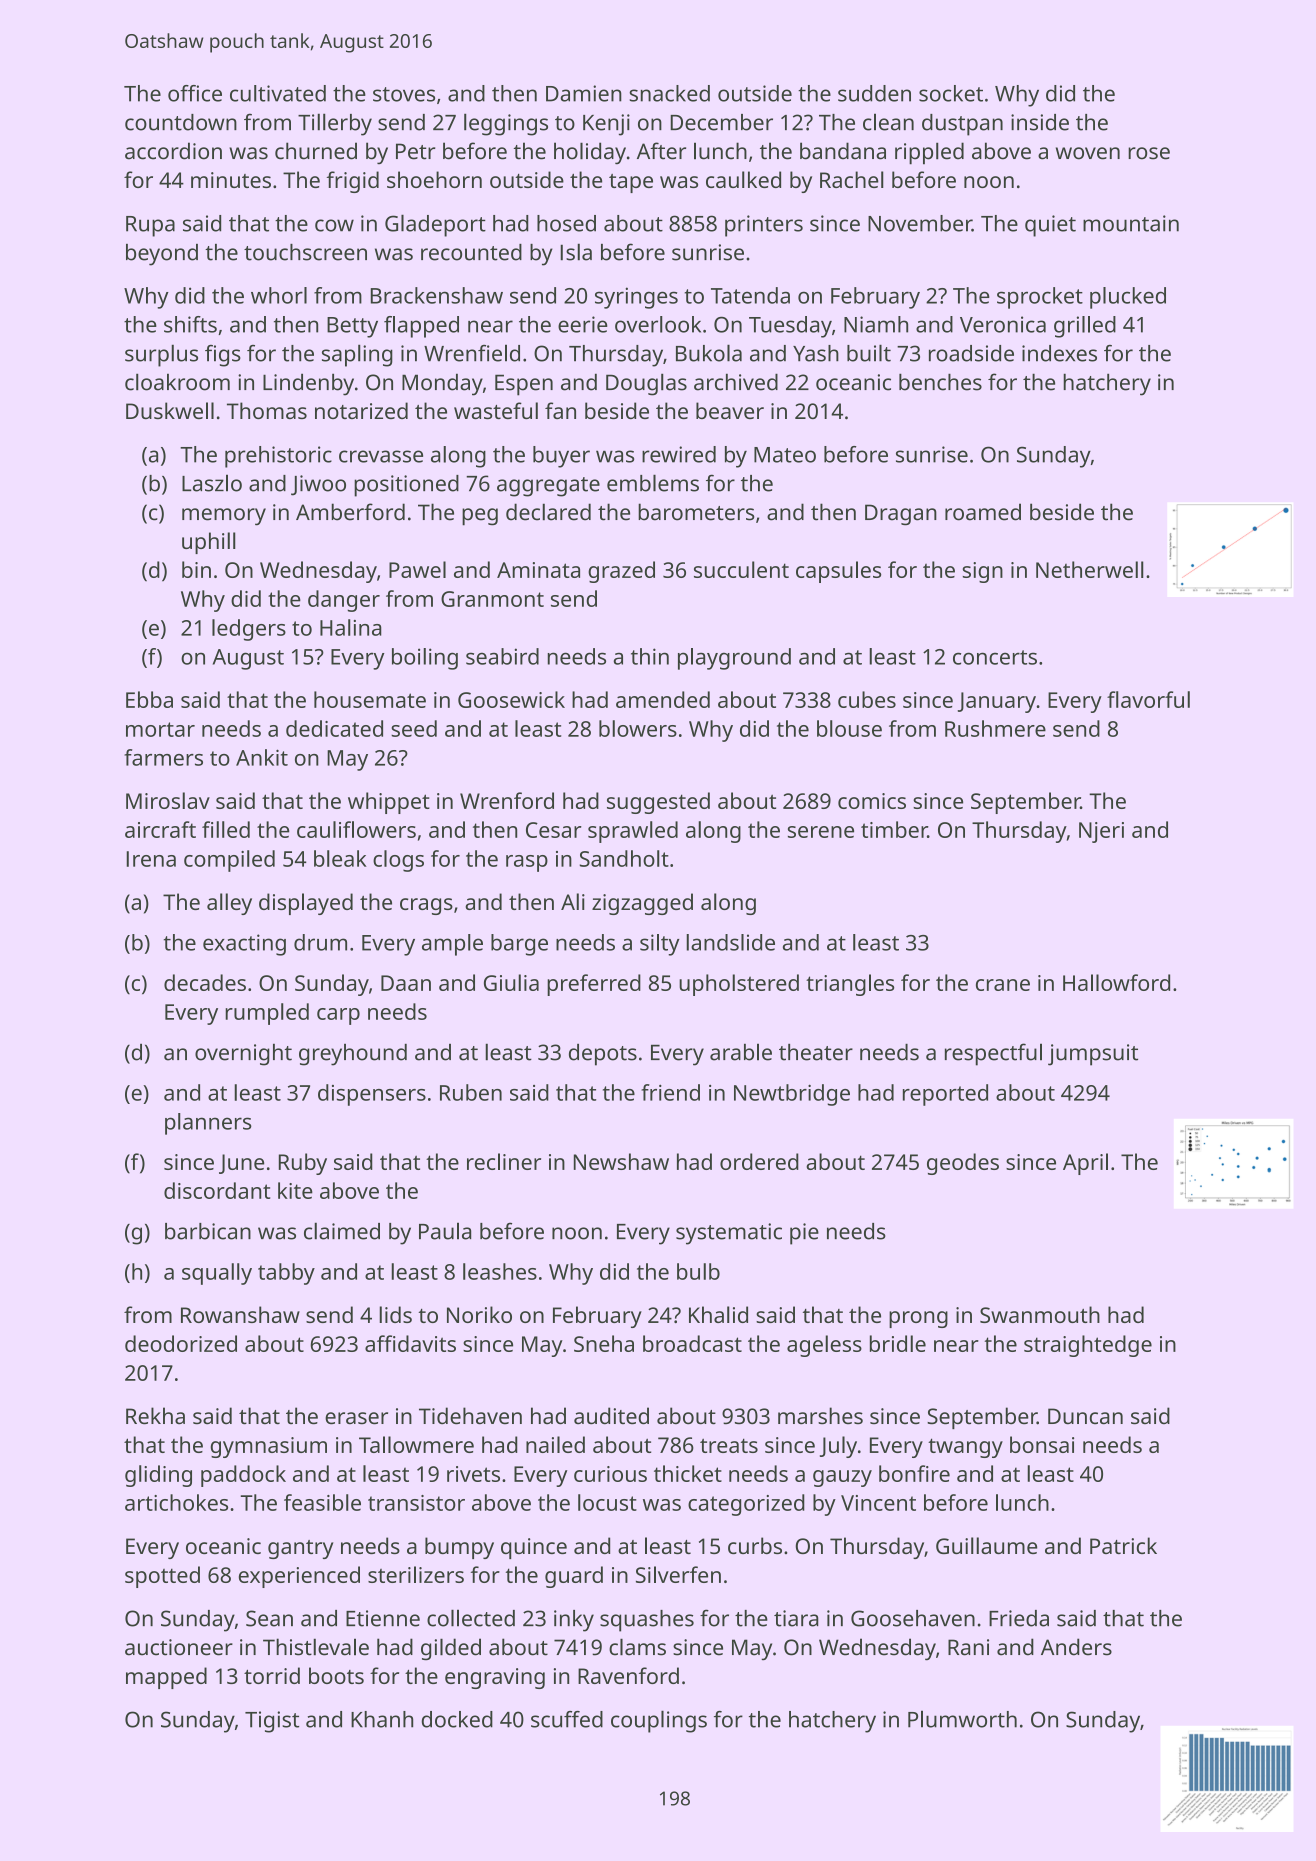 This image has width=1316, height=1861. What do you see at coordinates (971, 353) in the image?
I see `roadside` at bounding box center [971, 353].
